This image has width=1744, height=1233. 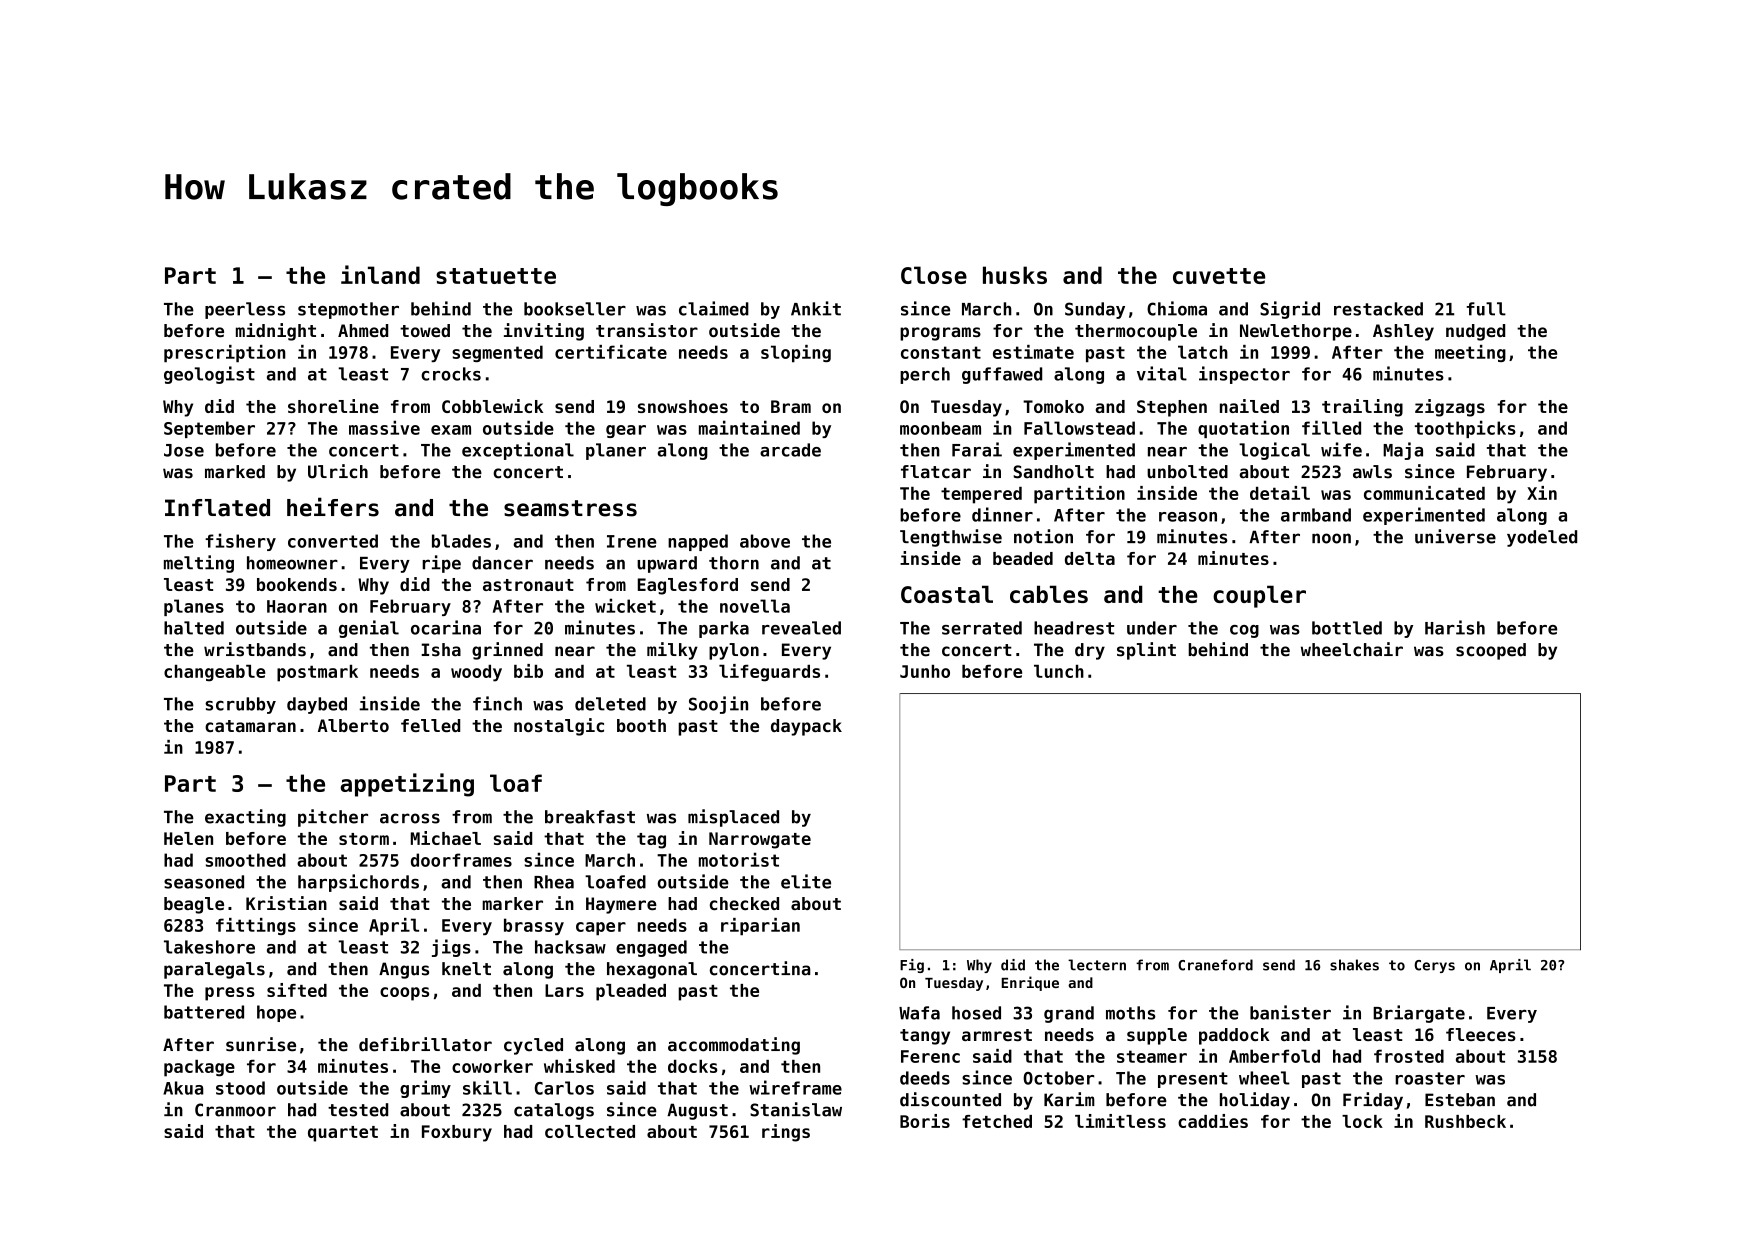 What do you see at coordinates (457, 1133) in the image?
I see `Foxbury` at bounding box center [457, 1133].
